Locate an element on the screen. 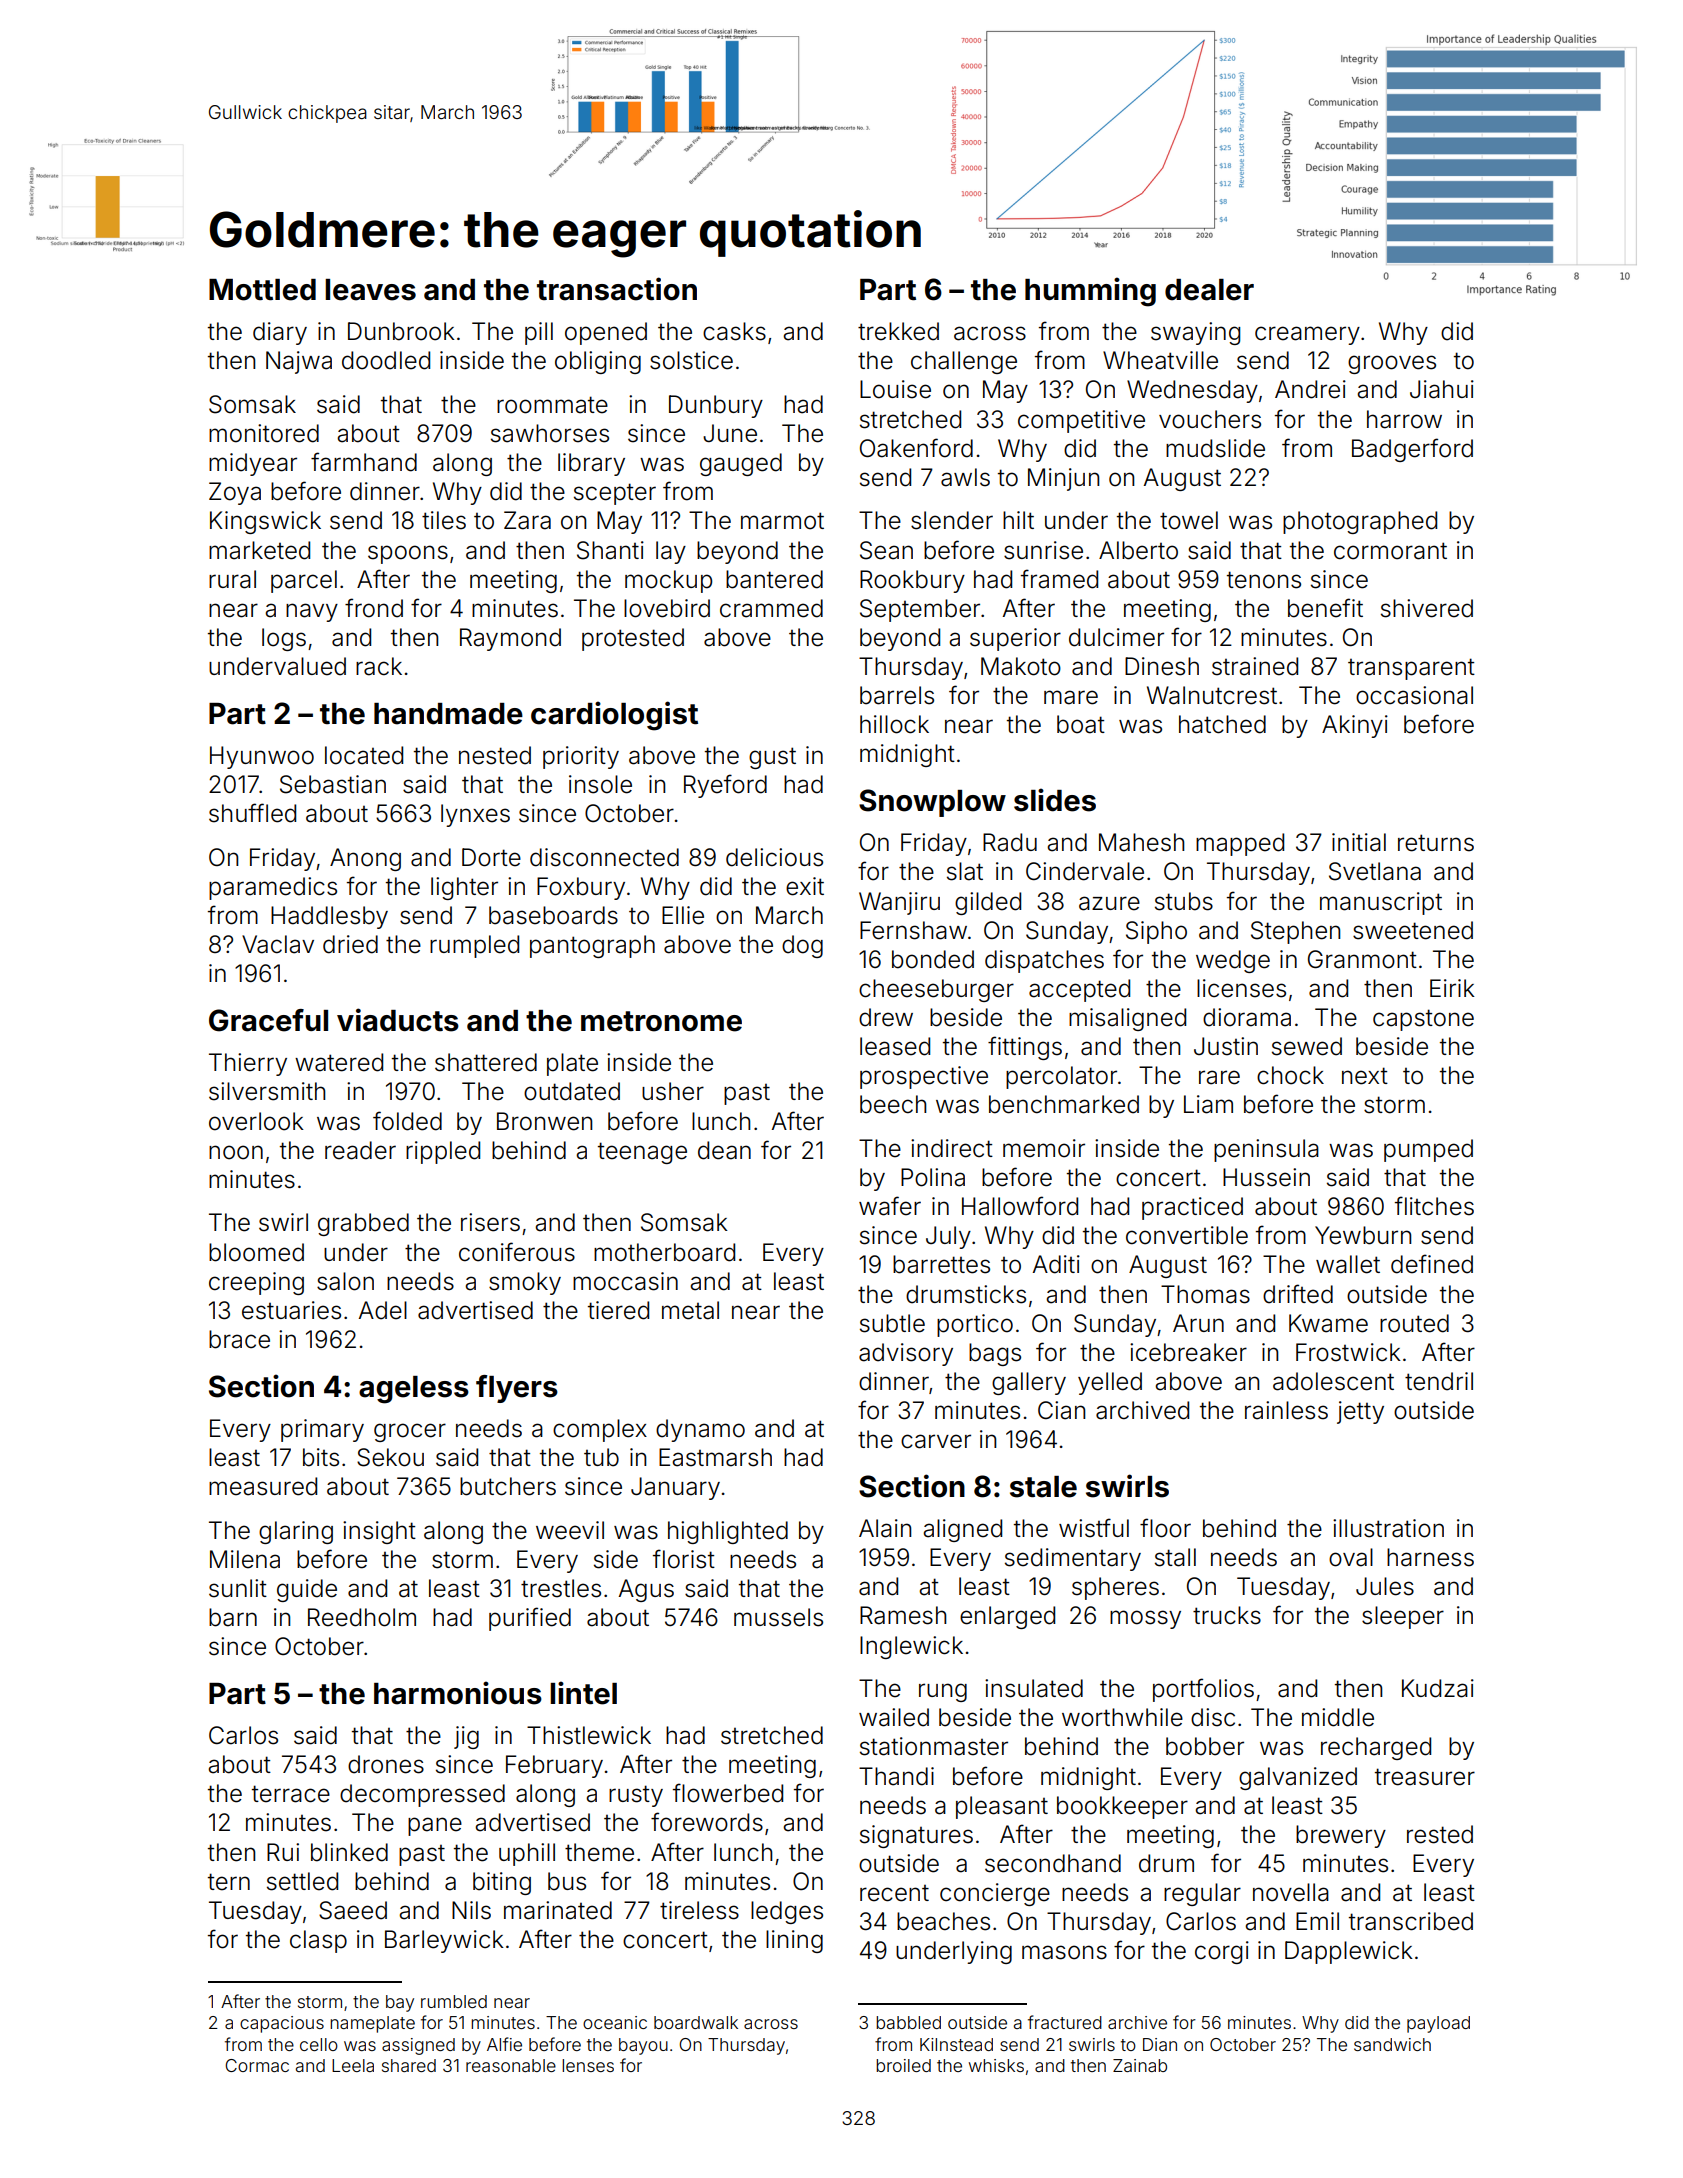 This screenshot has height=2178, width=1683. tern is located at coordinates (229, 1882).
